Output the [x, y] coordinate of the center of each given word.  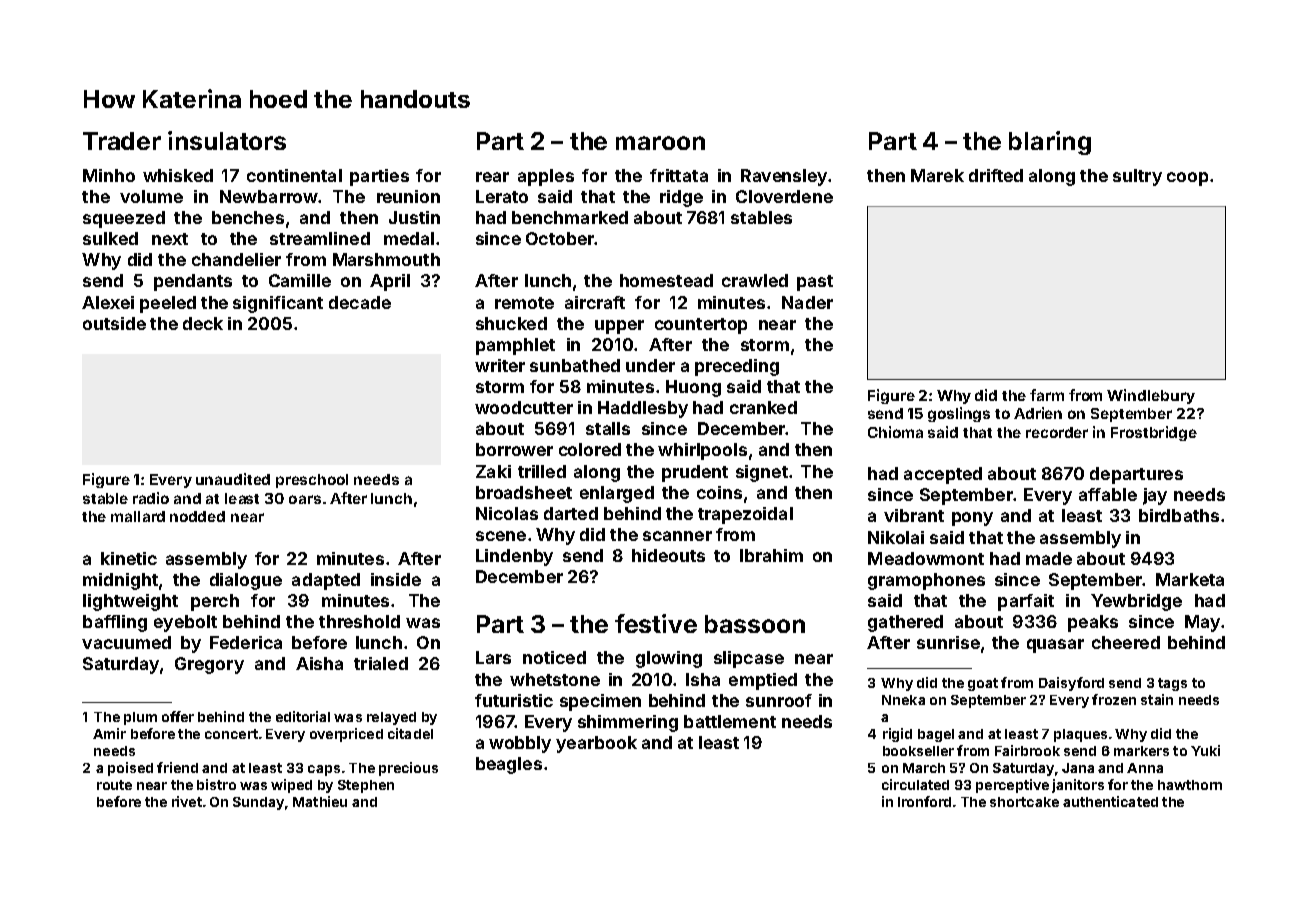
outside [114, 323]
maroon [660, 143]
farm [1047, 395]
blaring [1050, 143]
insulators [227, 140]
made [1049, 558]
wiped [291, 786]
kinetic [129, 558]
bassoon [755, 624]
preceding [737, 367]
